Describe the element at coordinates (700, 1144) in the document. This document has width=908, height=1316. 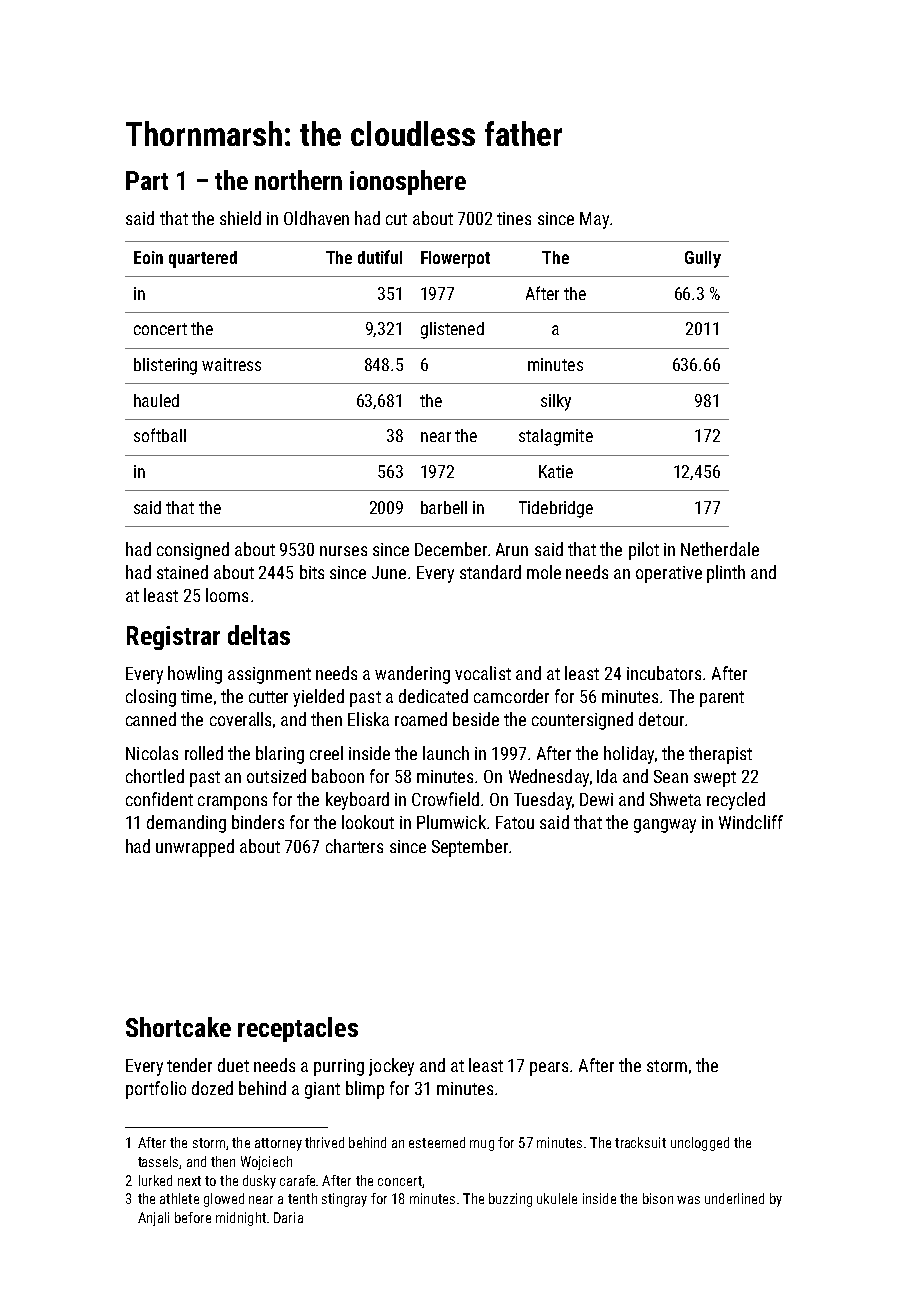
I see `unclogged` at that location.
